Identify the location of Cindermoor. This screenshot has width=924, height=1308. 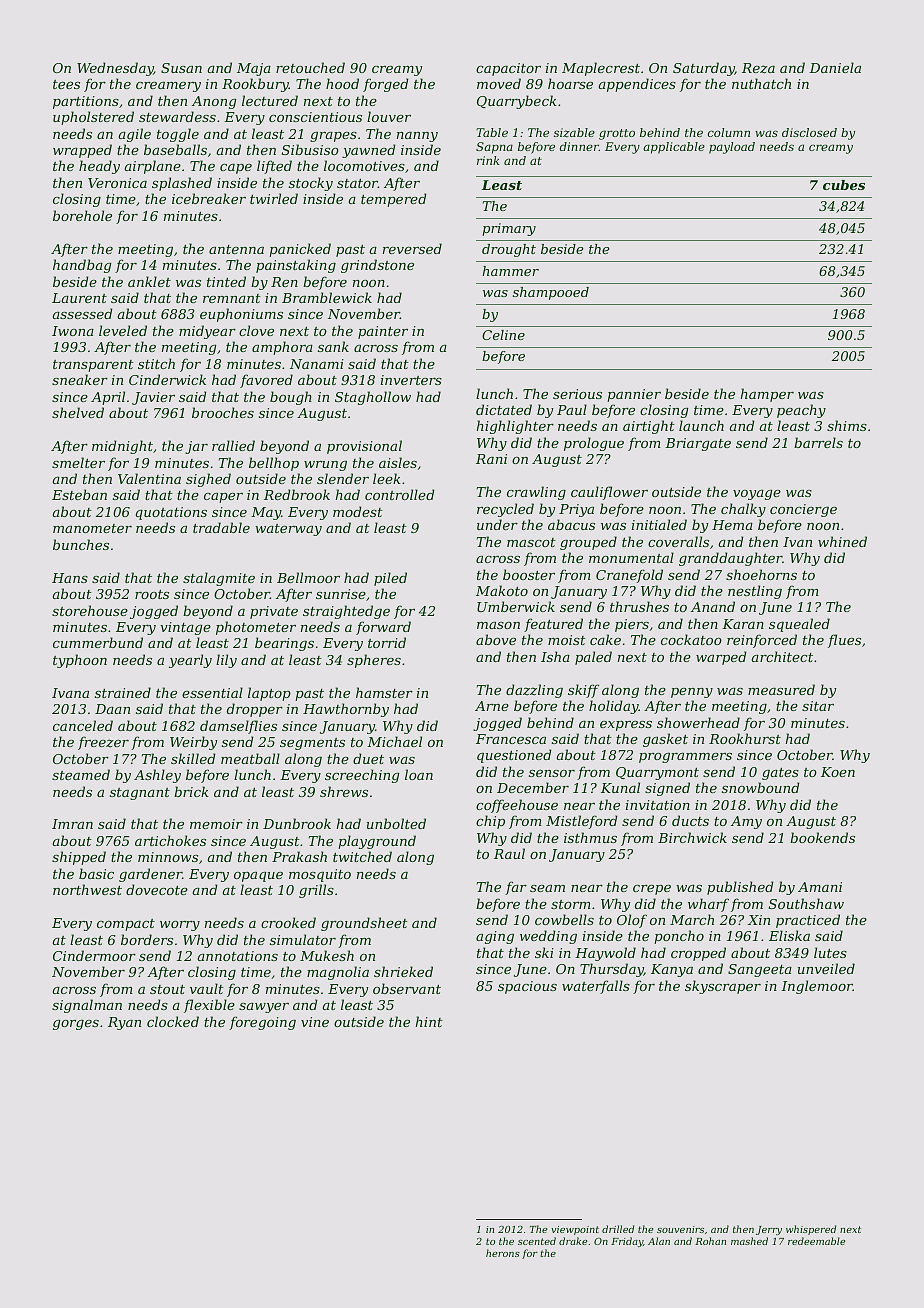
(94, 955).
